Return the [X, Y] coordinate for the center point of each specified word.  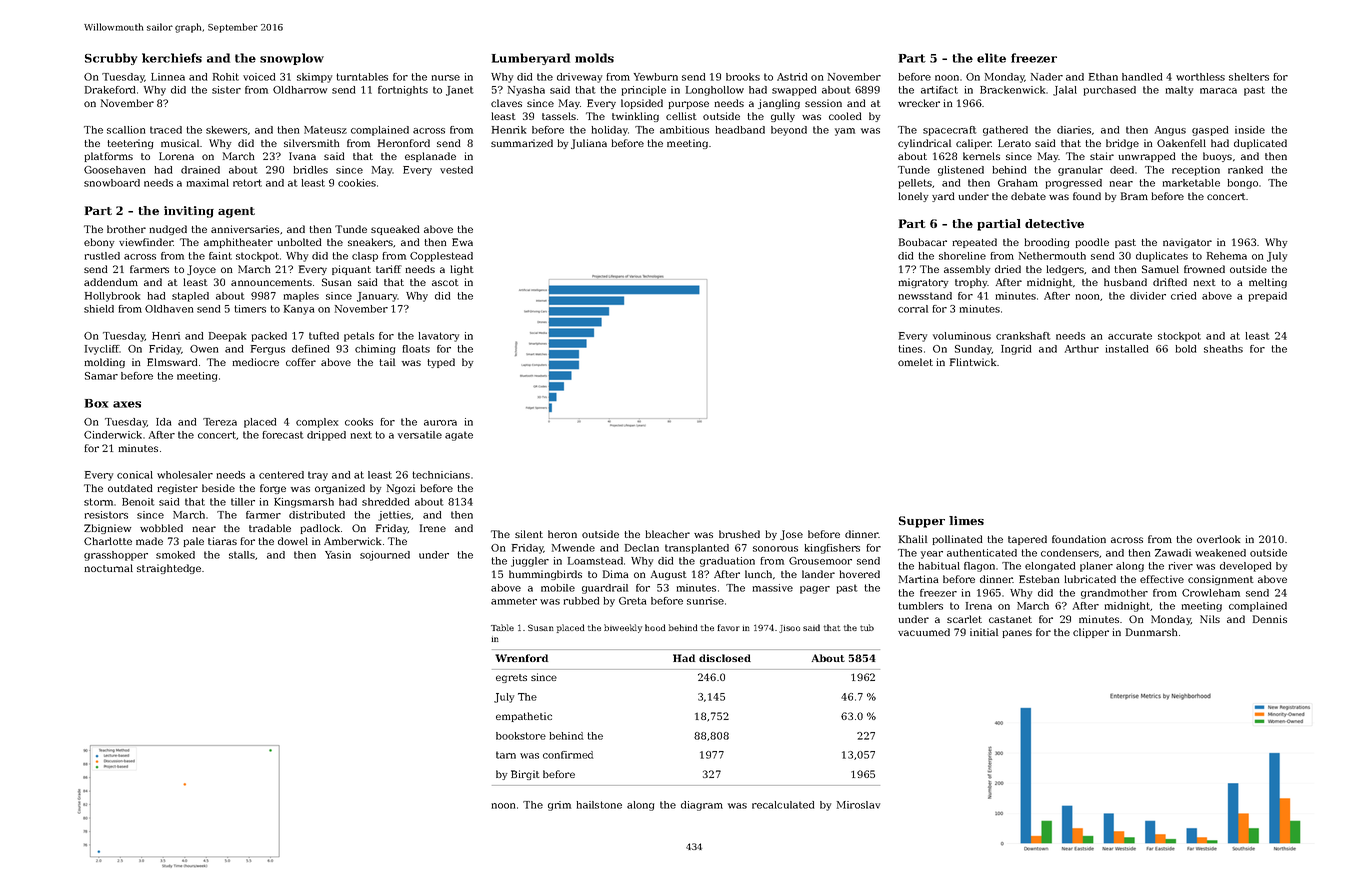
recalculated [783, 805]
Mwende [573, 548]
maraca [1218, 91]
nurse [446, 78]
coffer [301, 362]
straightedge [169, 569]
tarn [506, 755]
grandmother [1114, 594]
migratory [923, 283]
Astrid [792, 77]
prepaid [1268, 297]
